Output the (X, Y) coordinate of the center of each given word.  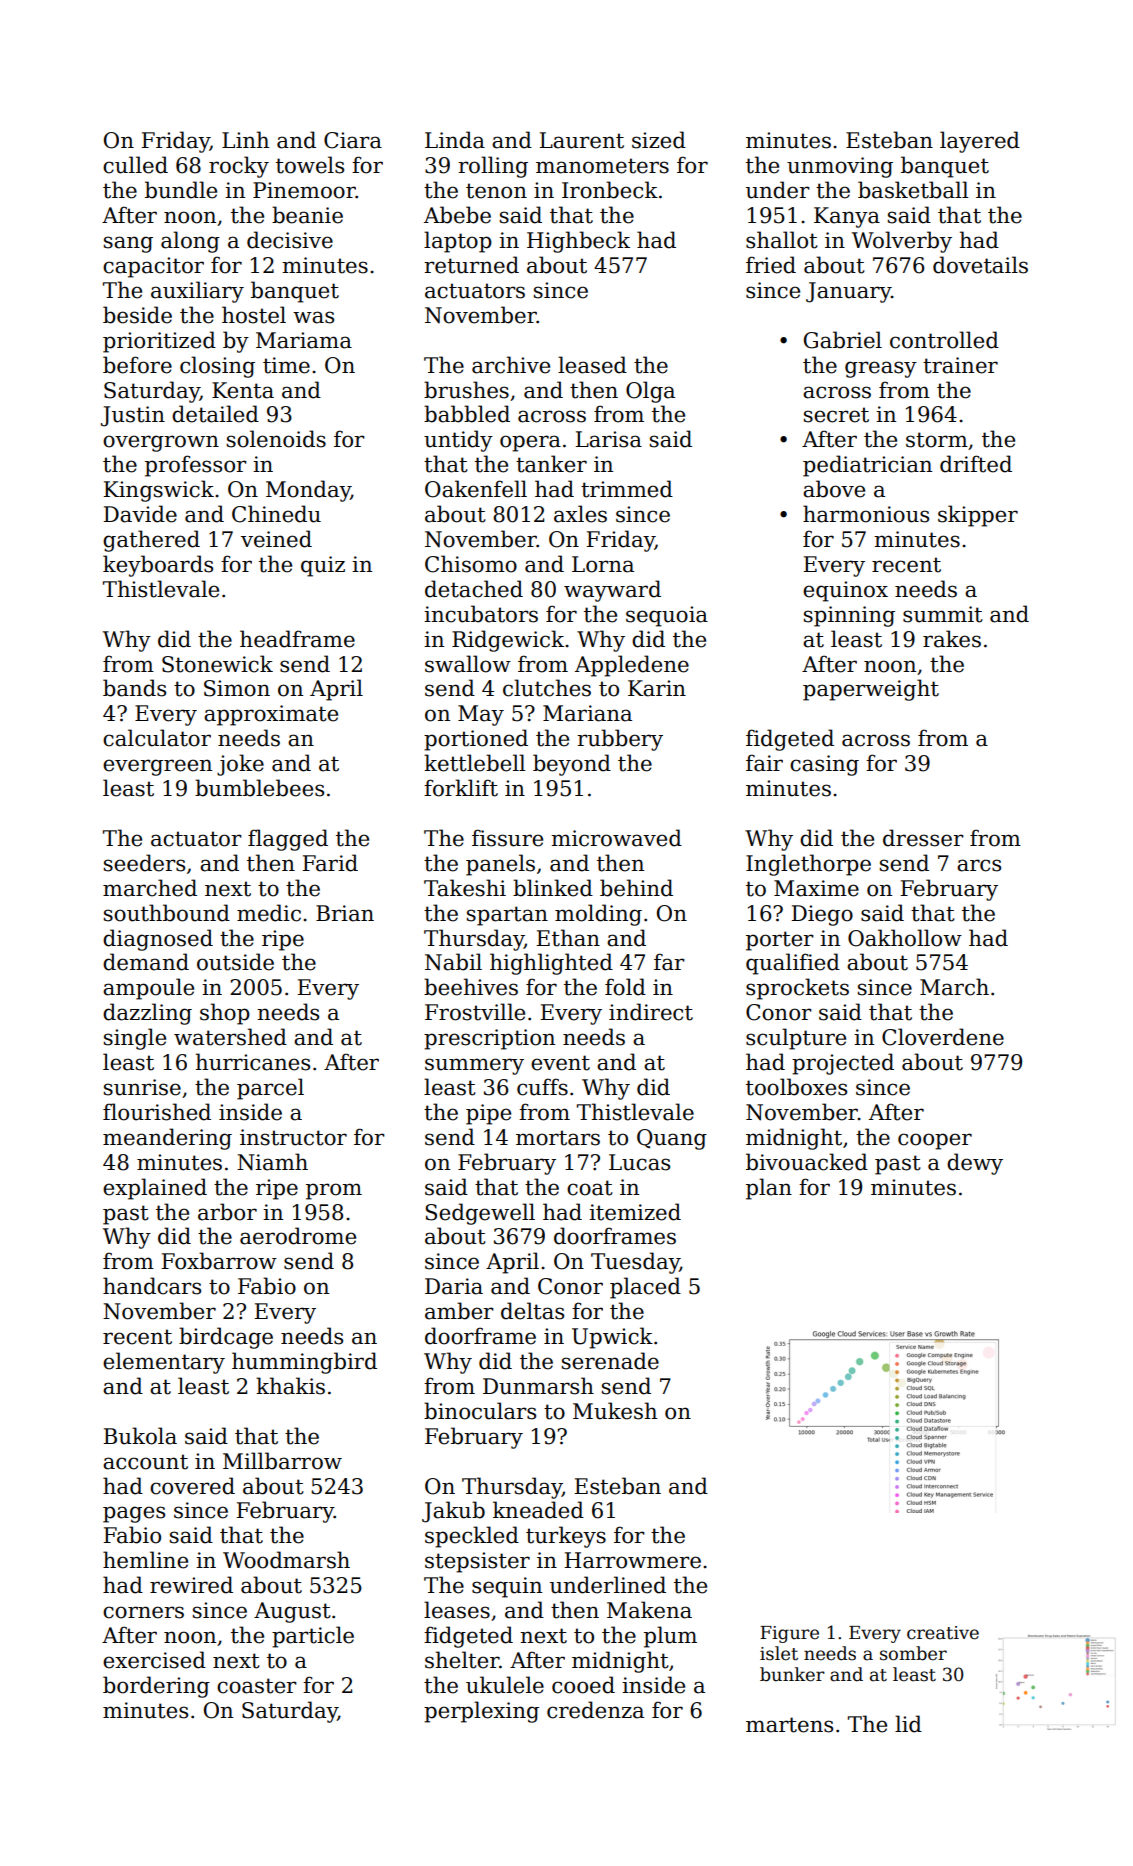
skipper (978, 516)
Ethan (568, 938)
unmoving (840, 167)
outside (235, 962)
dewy (975, 1164)
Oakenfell (476, 489)
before (137, 365)
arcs (979, 865)
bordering (156, 1687)
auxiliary (197, 292)
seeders (144, 863)
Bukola (140, 1436)
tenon (496, 191)
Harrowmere (632, 1560)
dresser (923, 838)
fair (764, 763)
